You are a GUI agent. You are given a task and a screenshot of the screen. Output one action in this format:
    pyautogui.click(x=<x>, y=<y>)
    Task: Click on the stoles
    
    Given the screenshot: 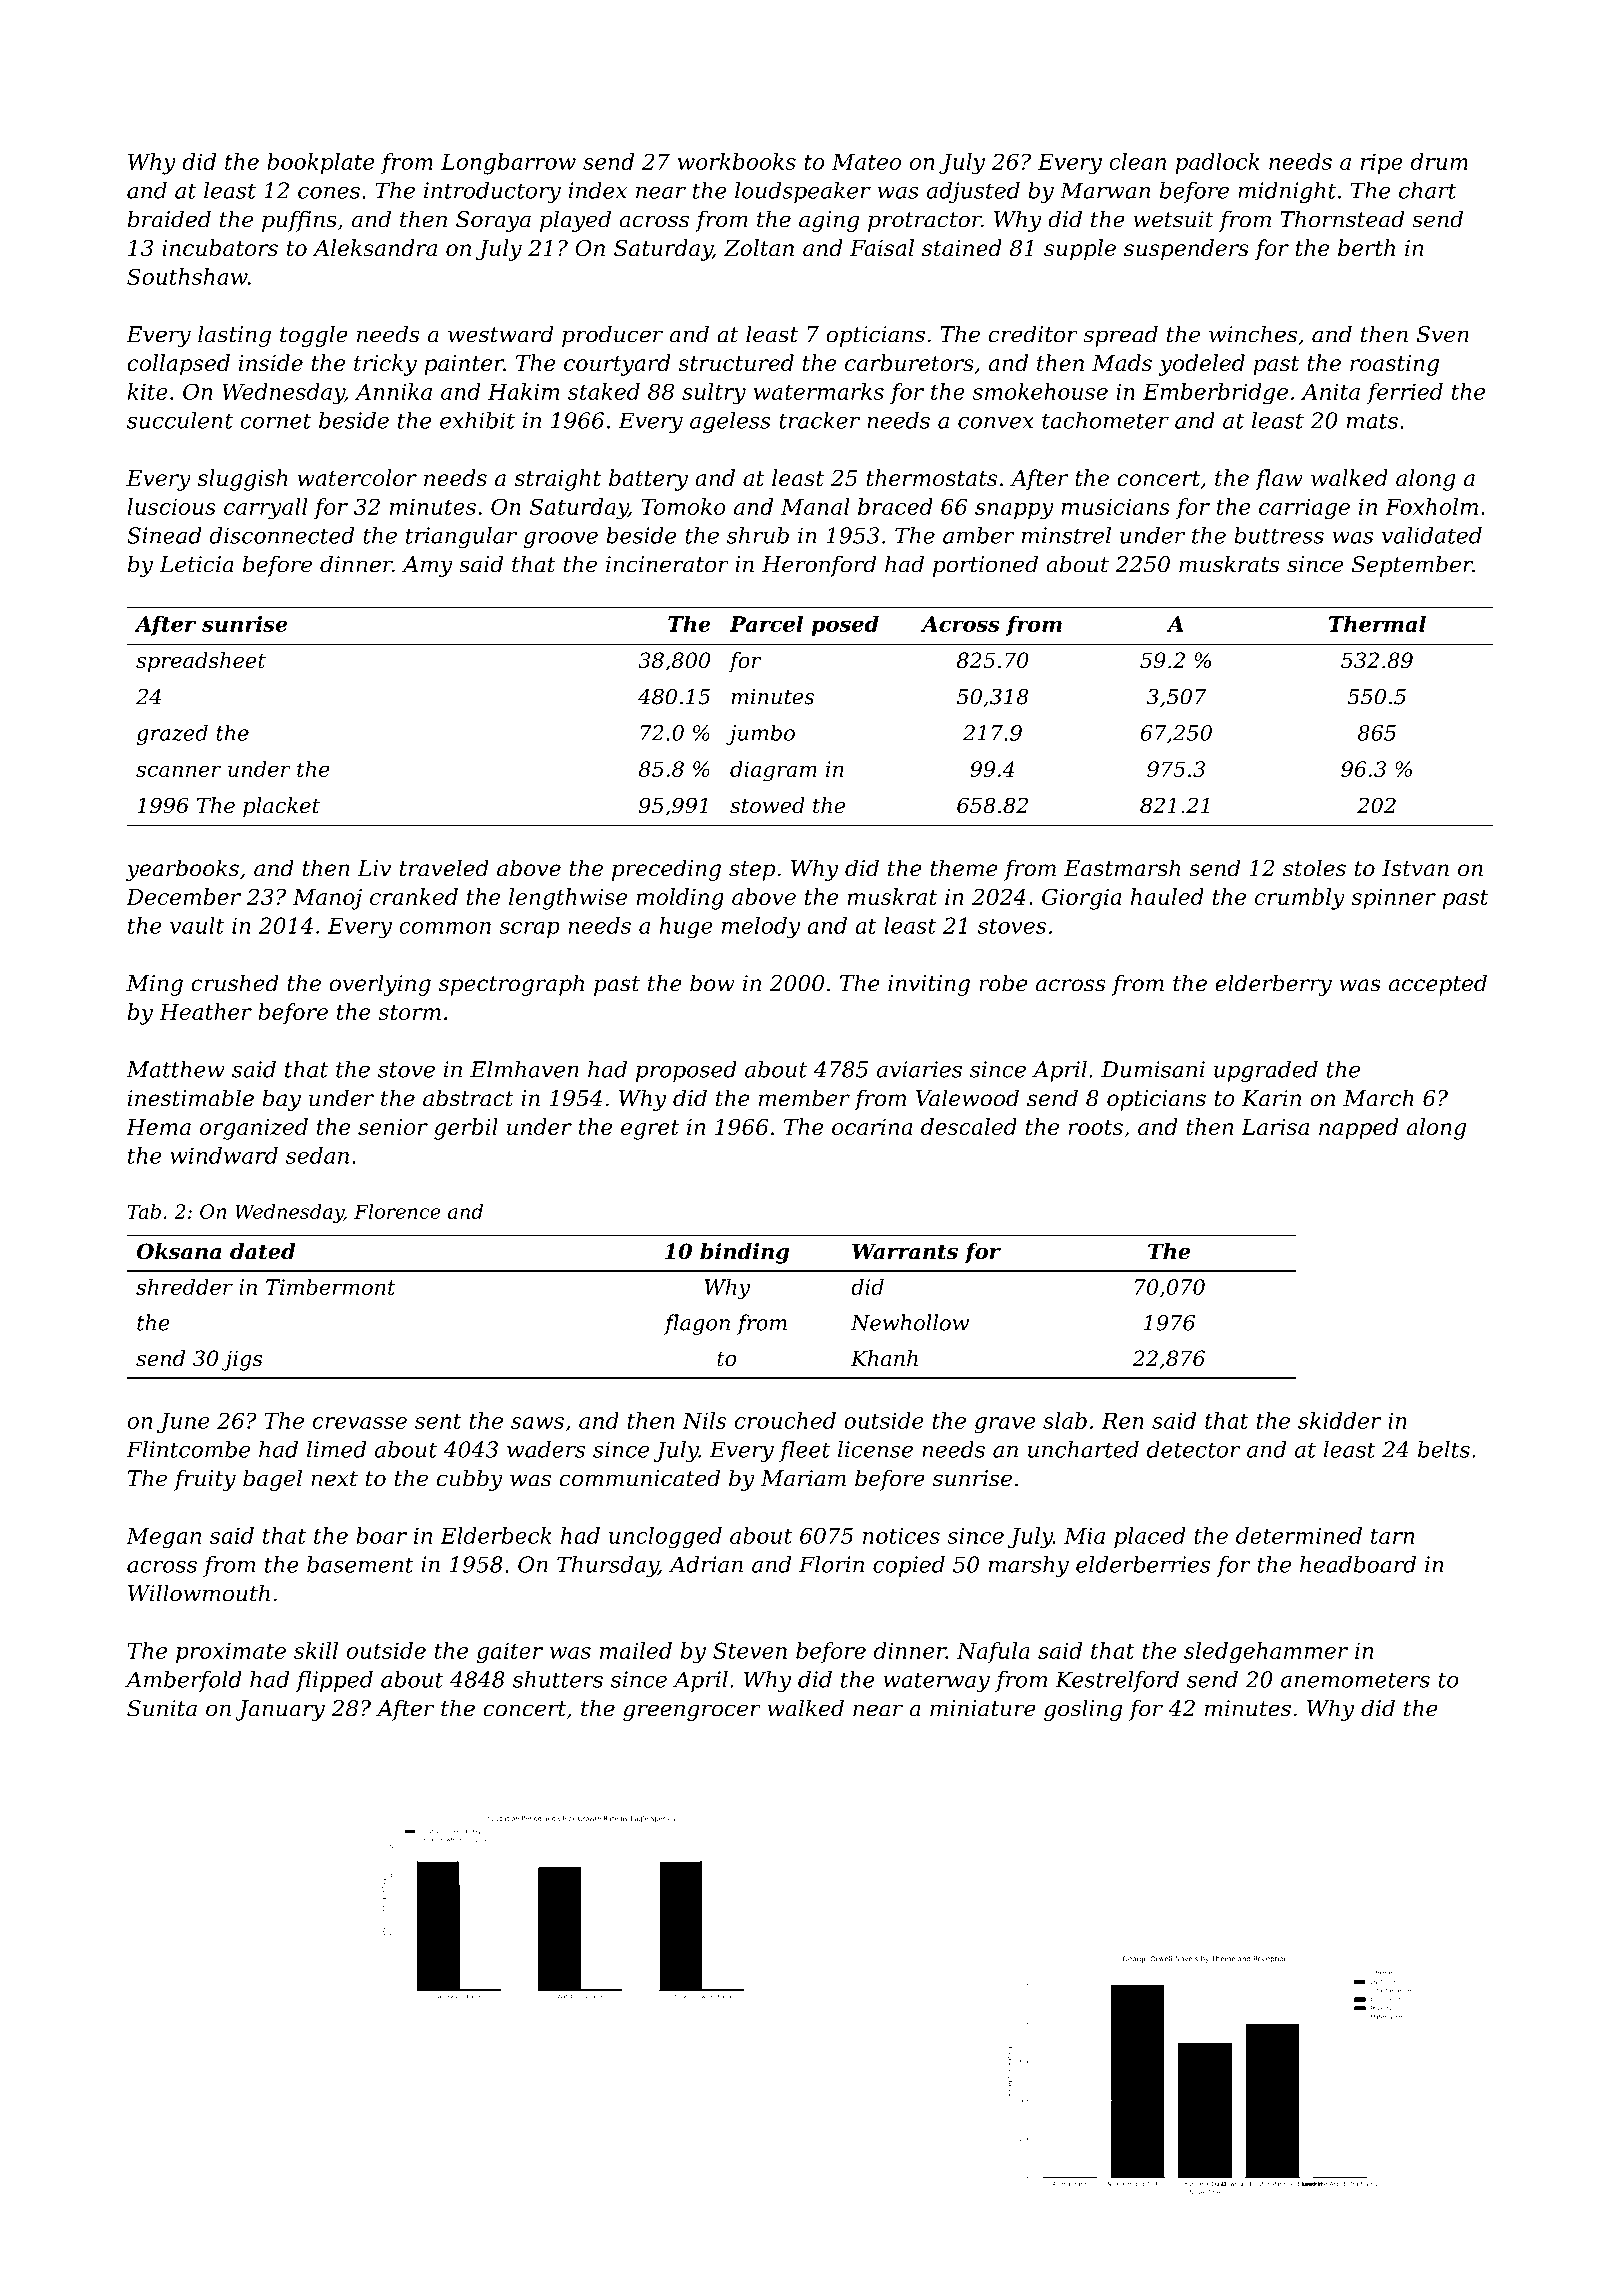 What is the action you would take?
    pyautogui.click(x=1314, y=868)
